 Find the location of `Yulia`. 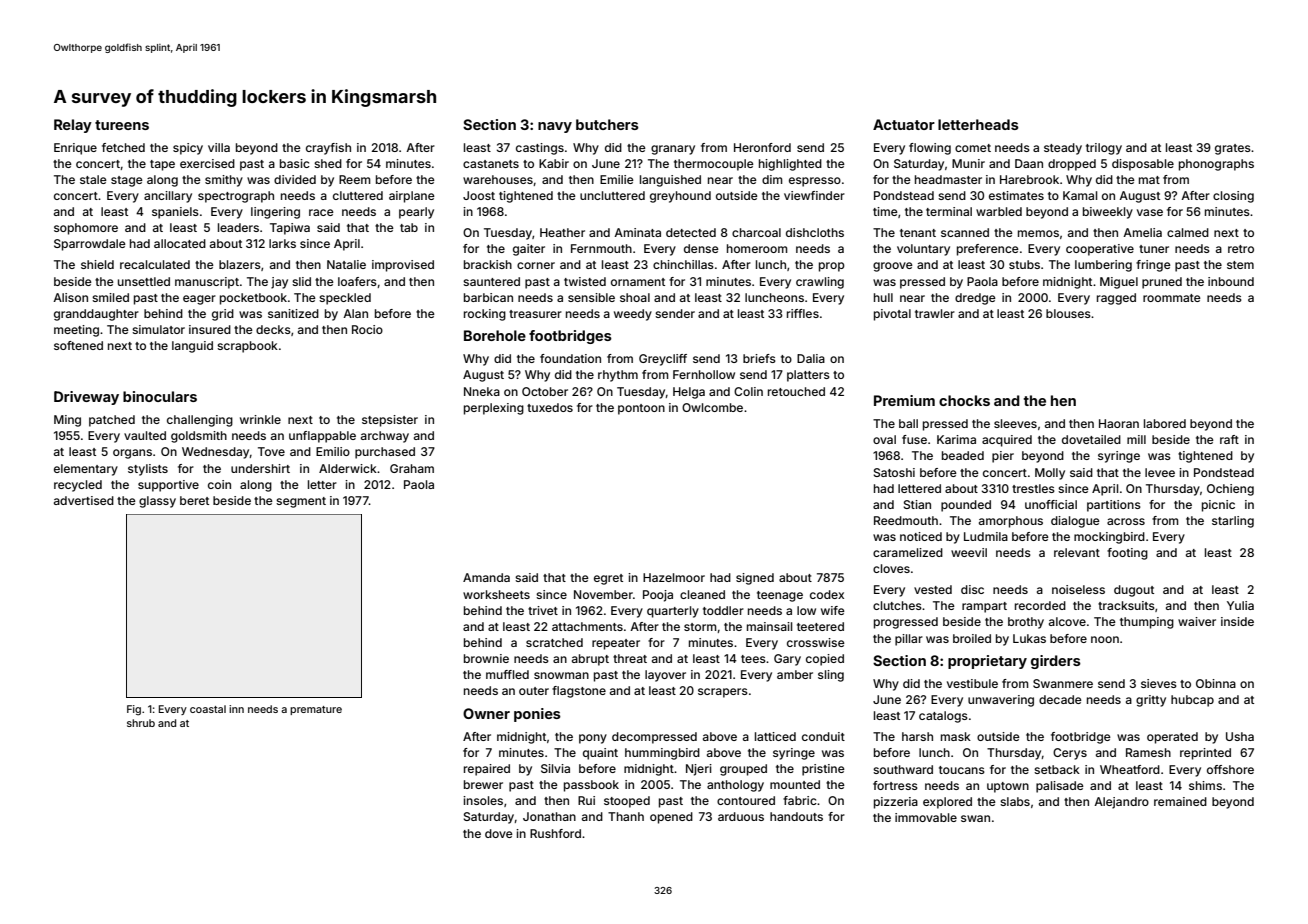

Yulia is located at coordinates (1240, 605).
